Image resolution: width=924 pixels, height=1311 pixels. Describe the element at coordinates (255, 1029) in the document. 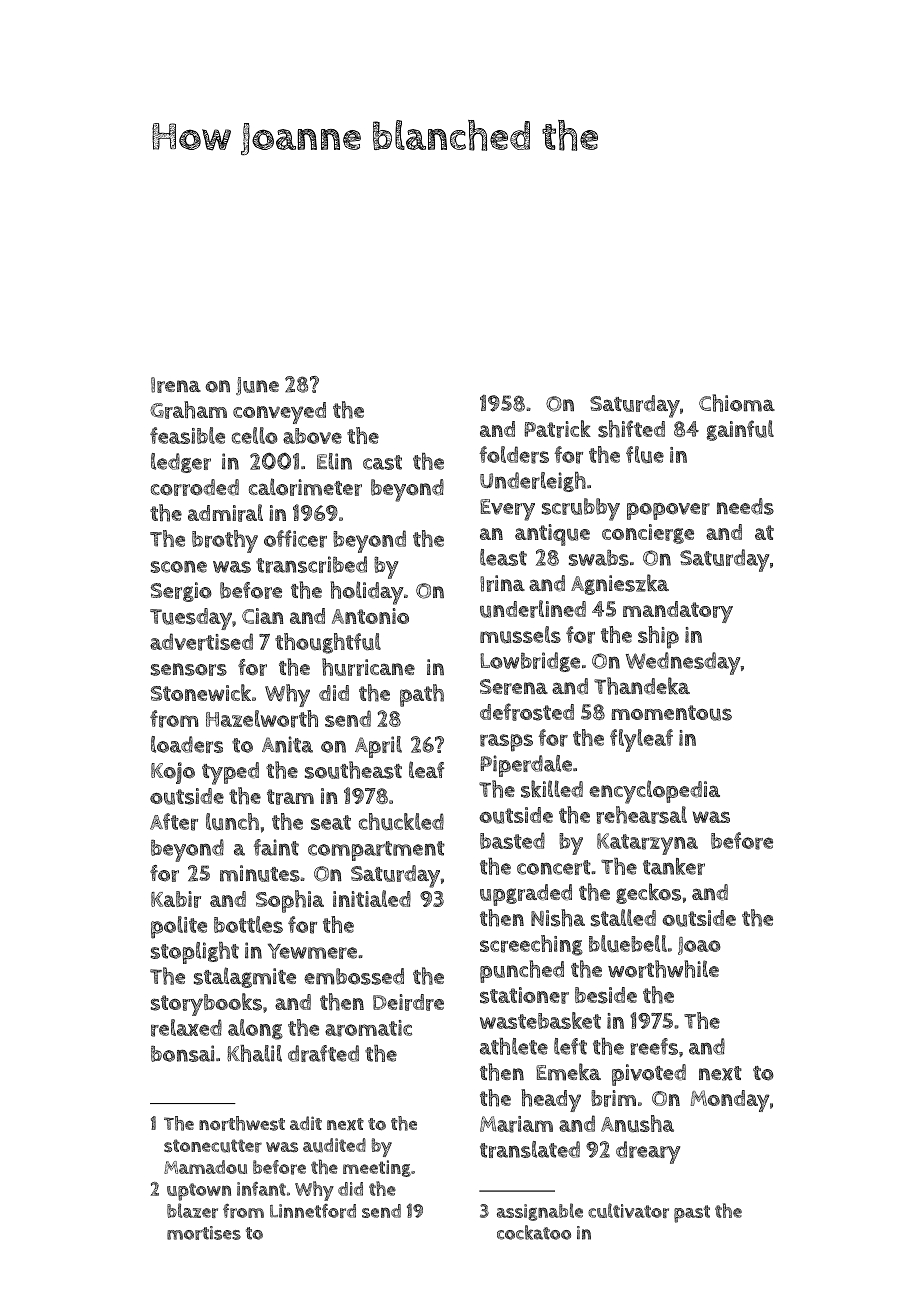

I see `along` at that location.
